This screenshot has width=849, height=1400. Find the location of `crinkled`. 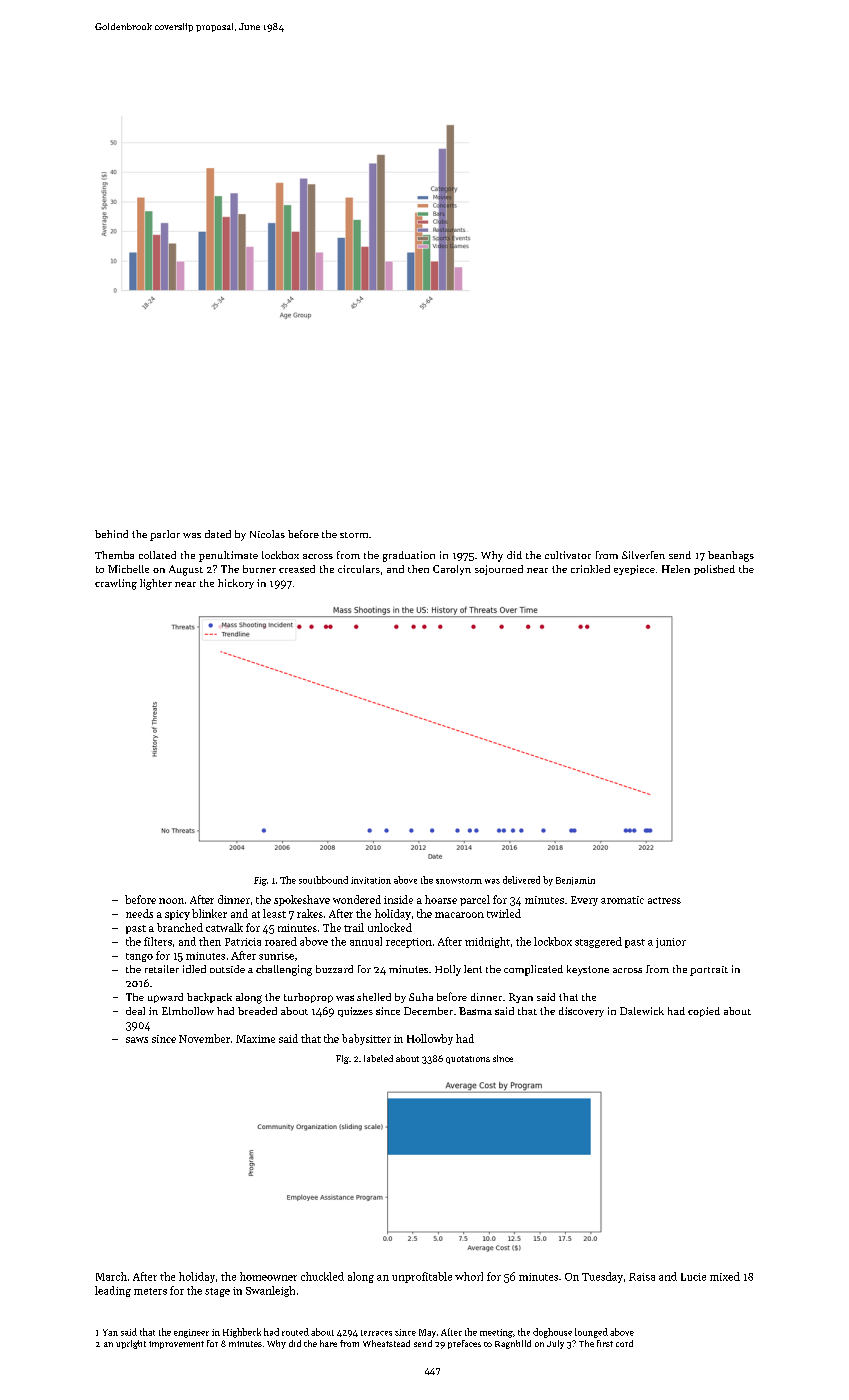

crinkled is located at coordinates (590, 569).
